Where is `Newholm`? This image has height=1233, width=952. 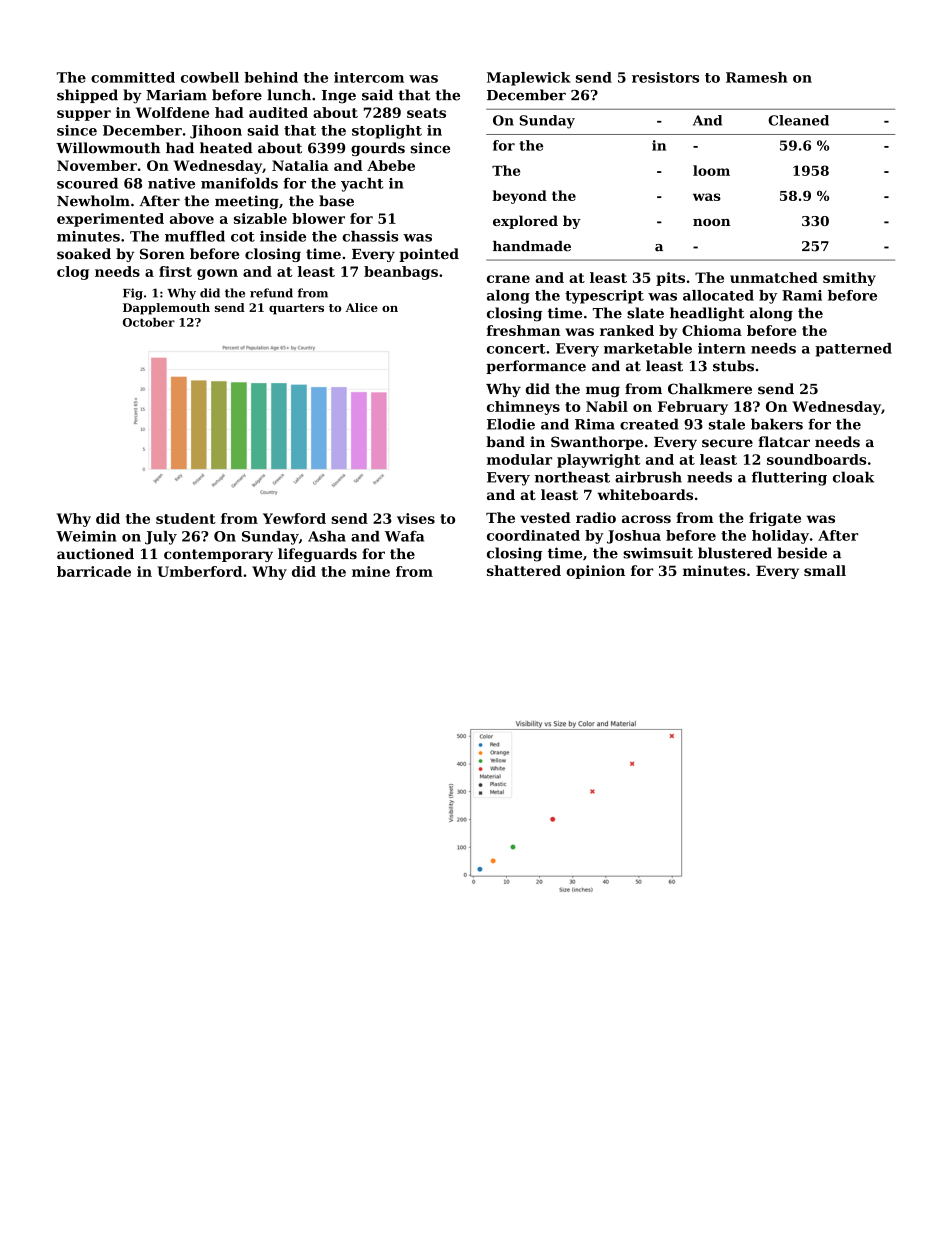 Newholm is located at coordinates (93, 201).
